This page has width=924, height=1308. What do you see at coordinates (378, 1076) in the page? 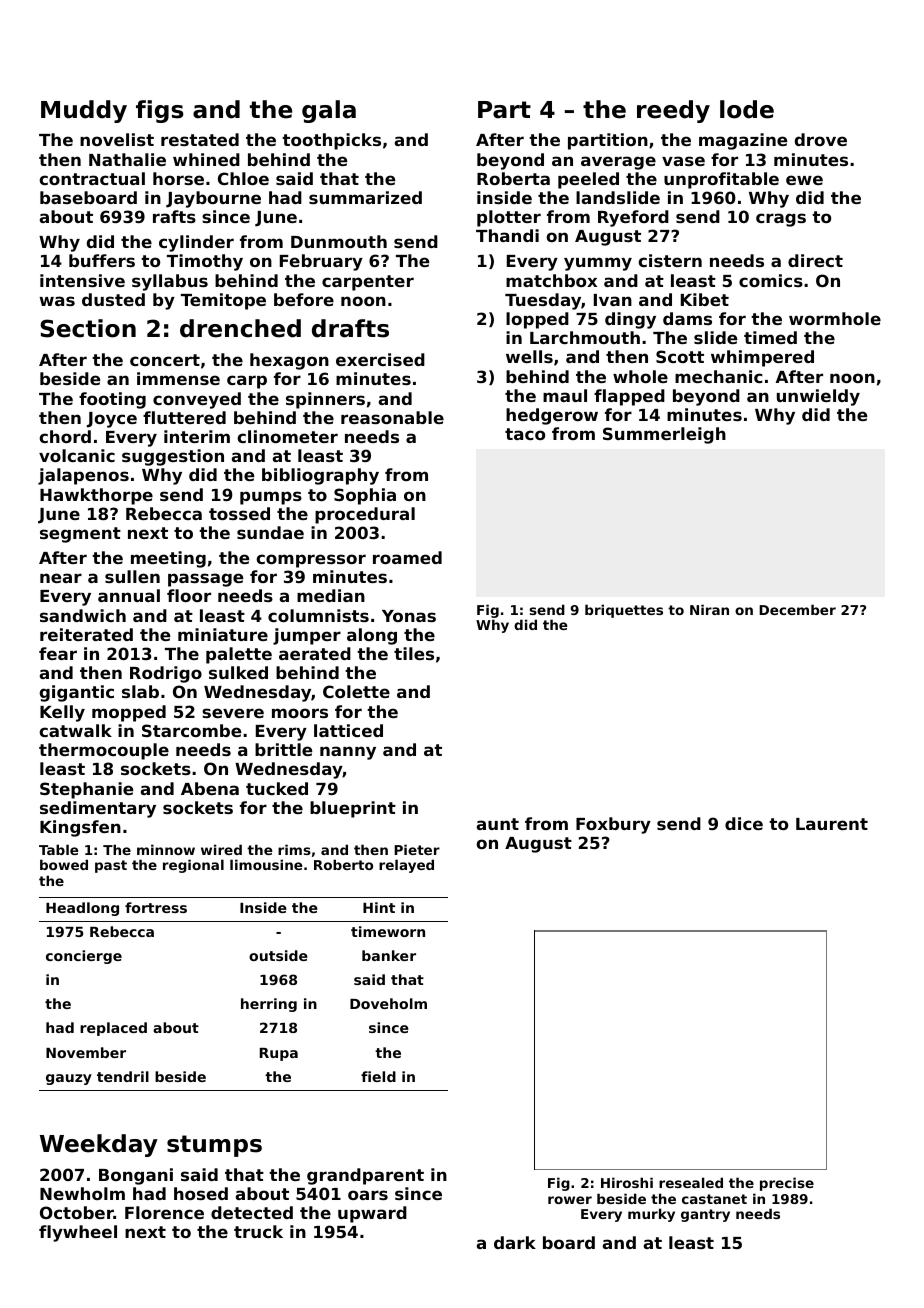
I see `field` at bounding box center [378, 1076].
